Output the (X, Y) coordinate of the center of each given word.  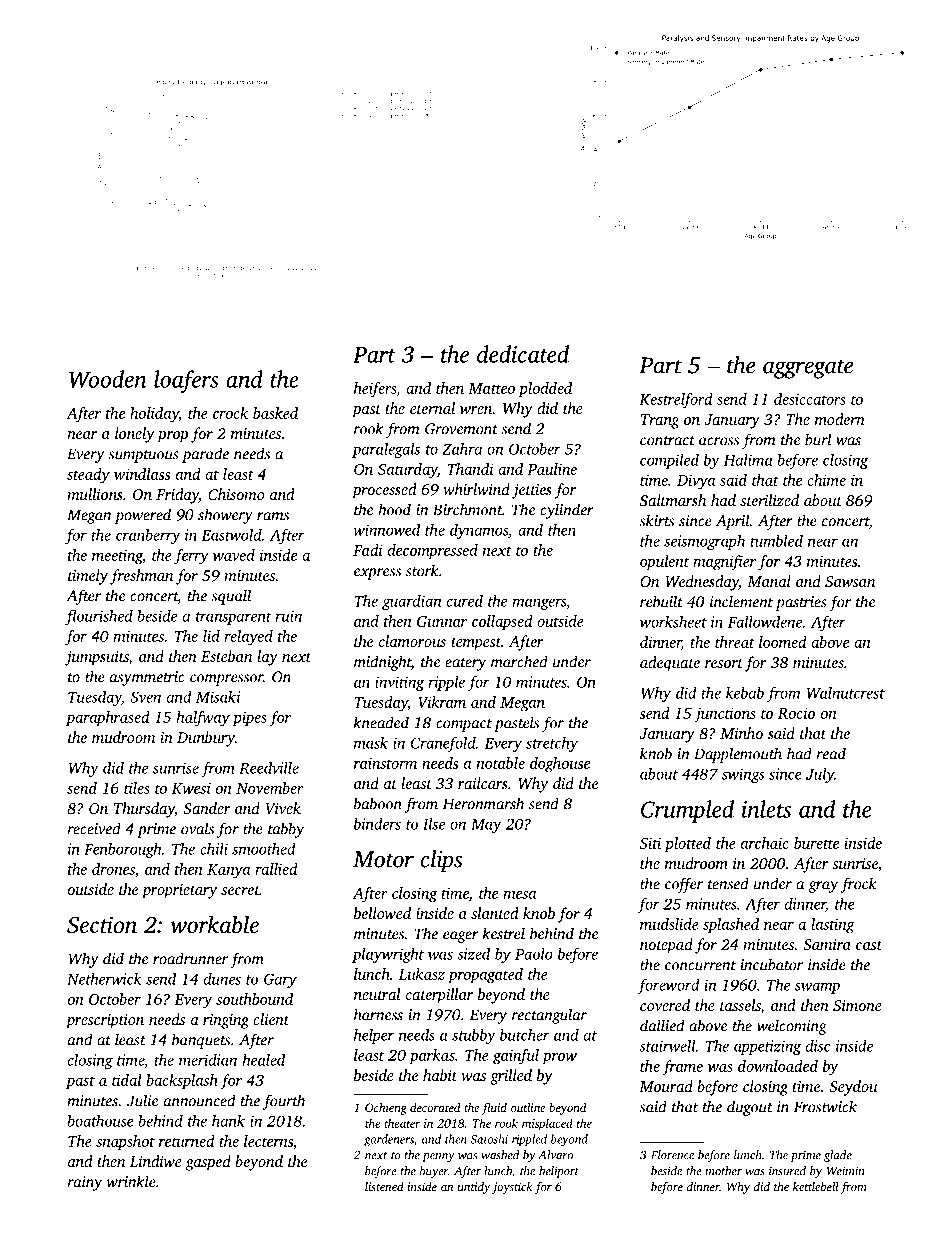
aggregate (808, 369)
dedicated (523, 354)
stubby (474, 1036)
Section (102, 925)
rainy (84, 1183)
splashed (731, 925)
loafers (186, 381)
